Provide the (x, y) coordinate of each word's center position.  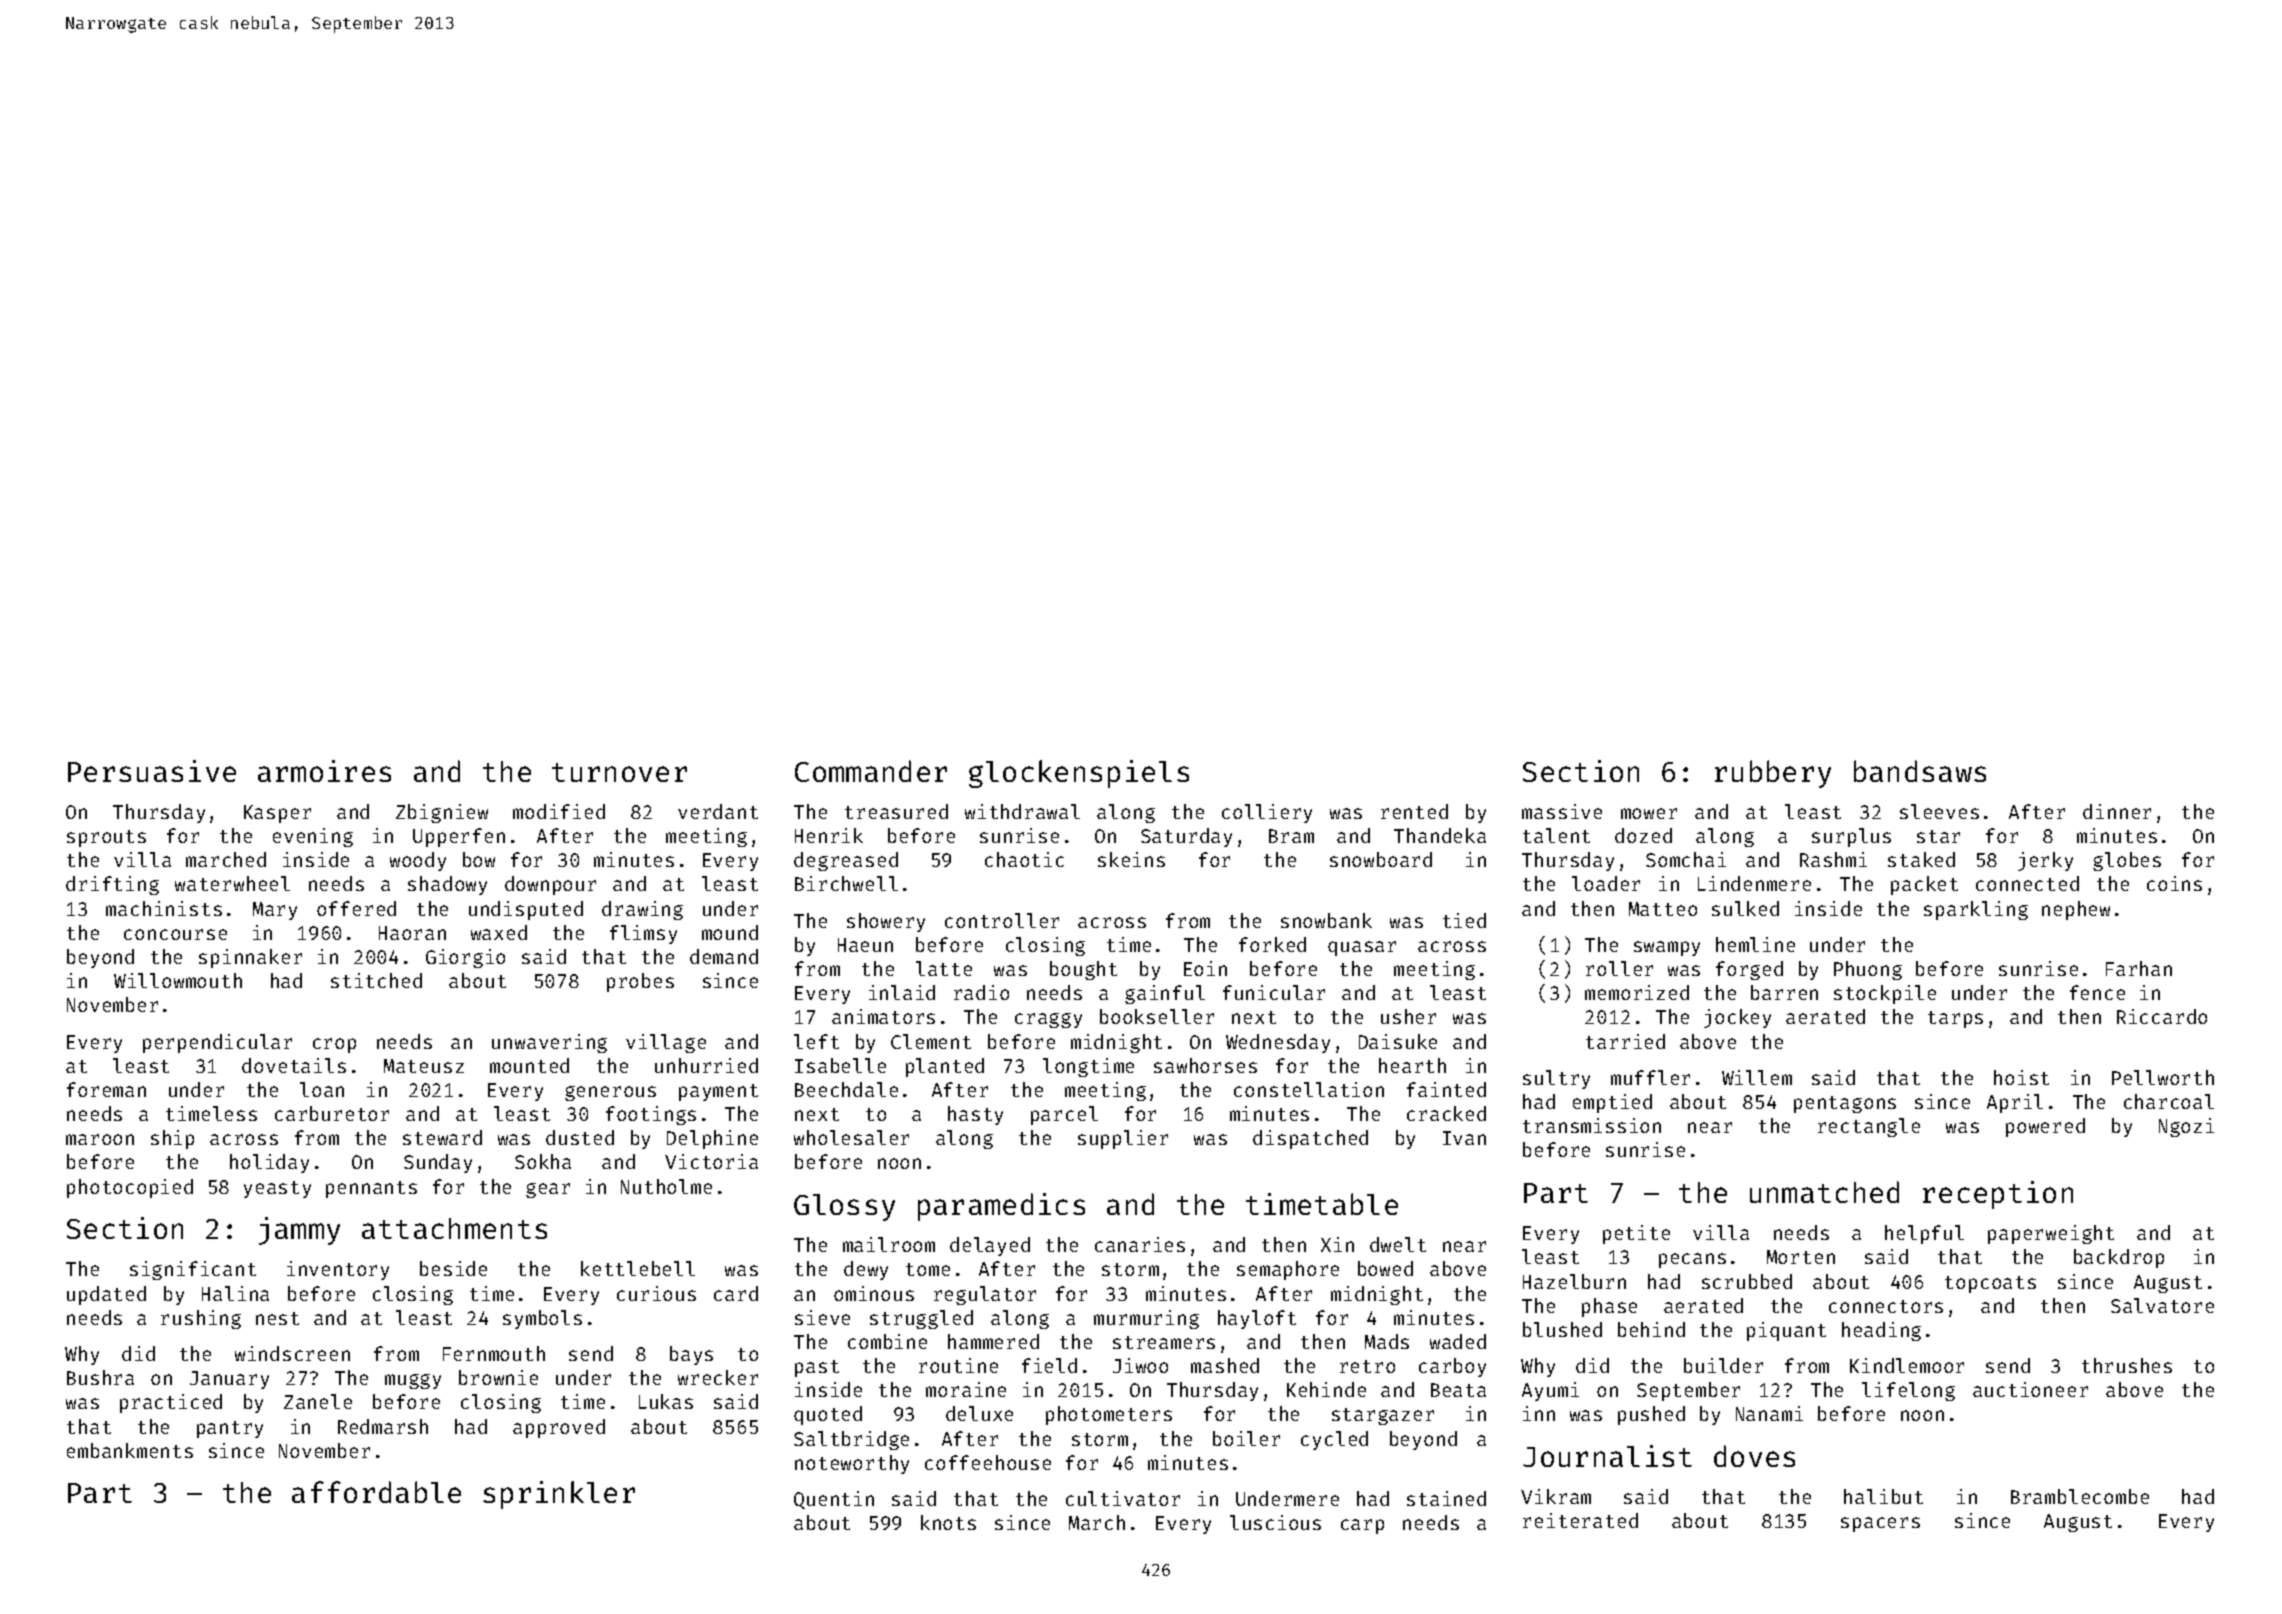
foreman (106, 1089)
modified (559, 811)
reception (1998, 1195)
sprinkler (559, 1495)
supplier (1123, 1139)
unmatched (1824, 1192)
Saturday (1186, 837)
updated (106, 1295)
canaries (1140, 1244)
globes (2127, 861)
